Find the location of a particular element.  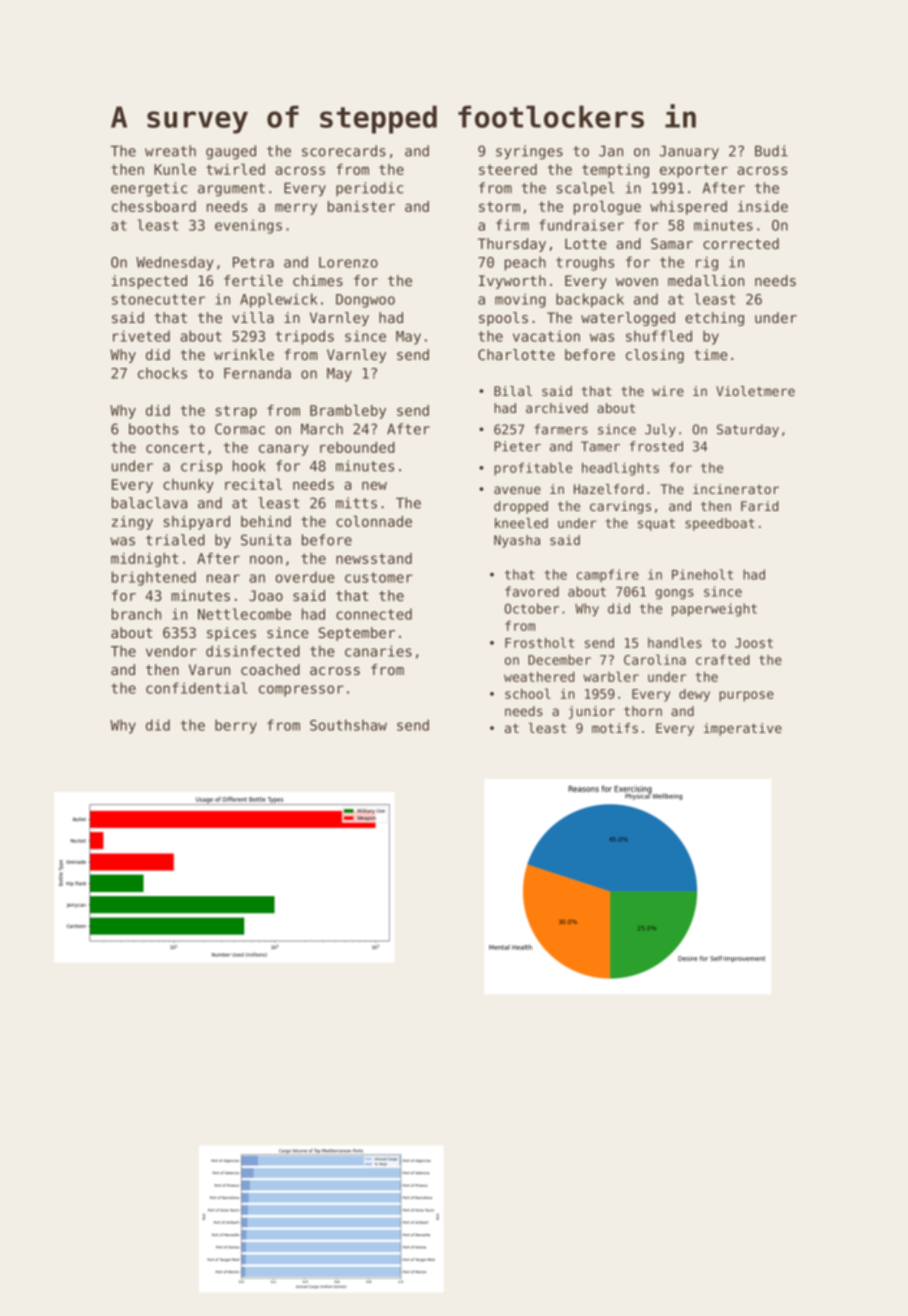

syringes is located at coordinates (529, 152).
